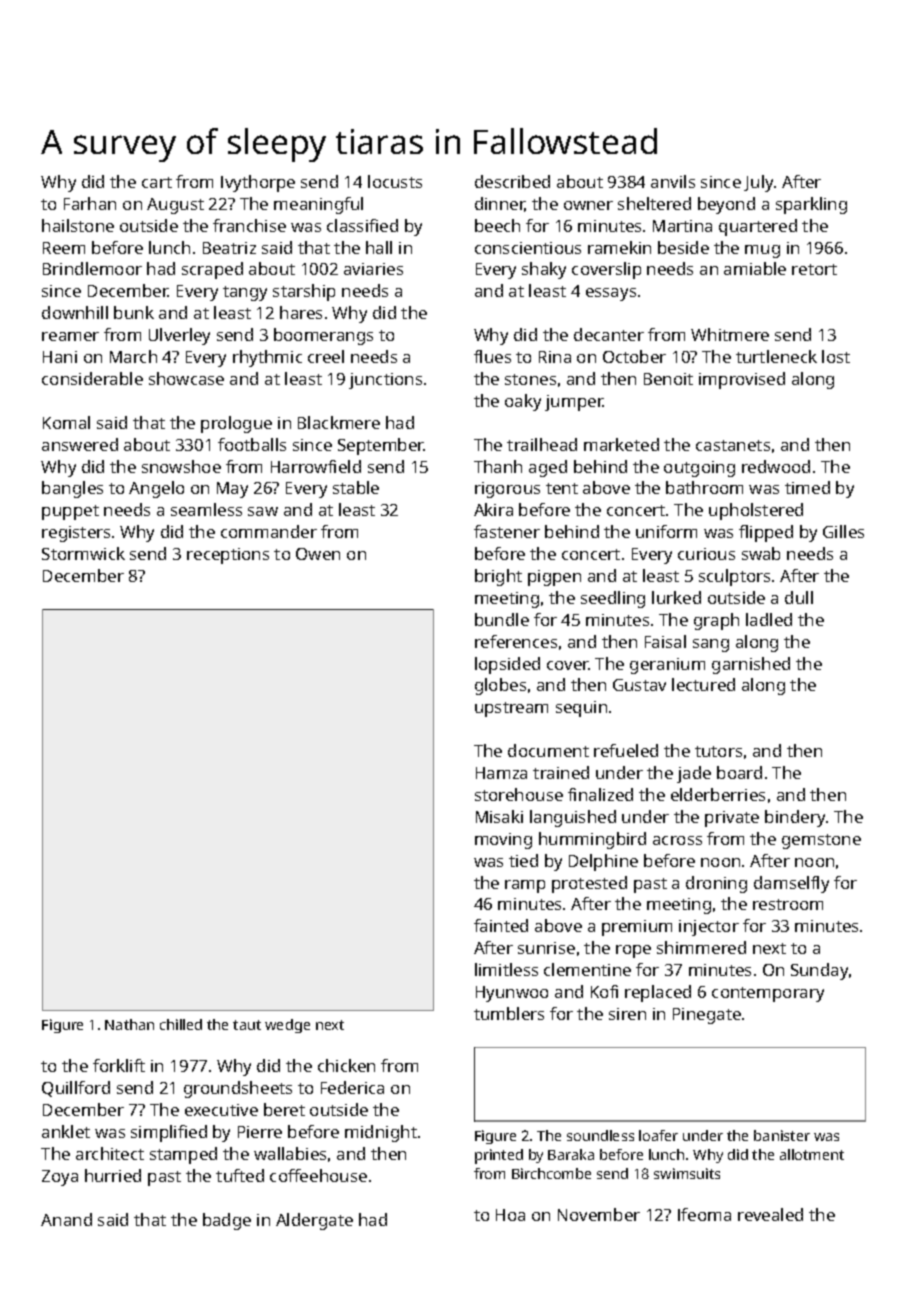 The height and width of the page is (1316, 908). I want to click on junctions, so click(385, 381).
